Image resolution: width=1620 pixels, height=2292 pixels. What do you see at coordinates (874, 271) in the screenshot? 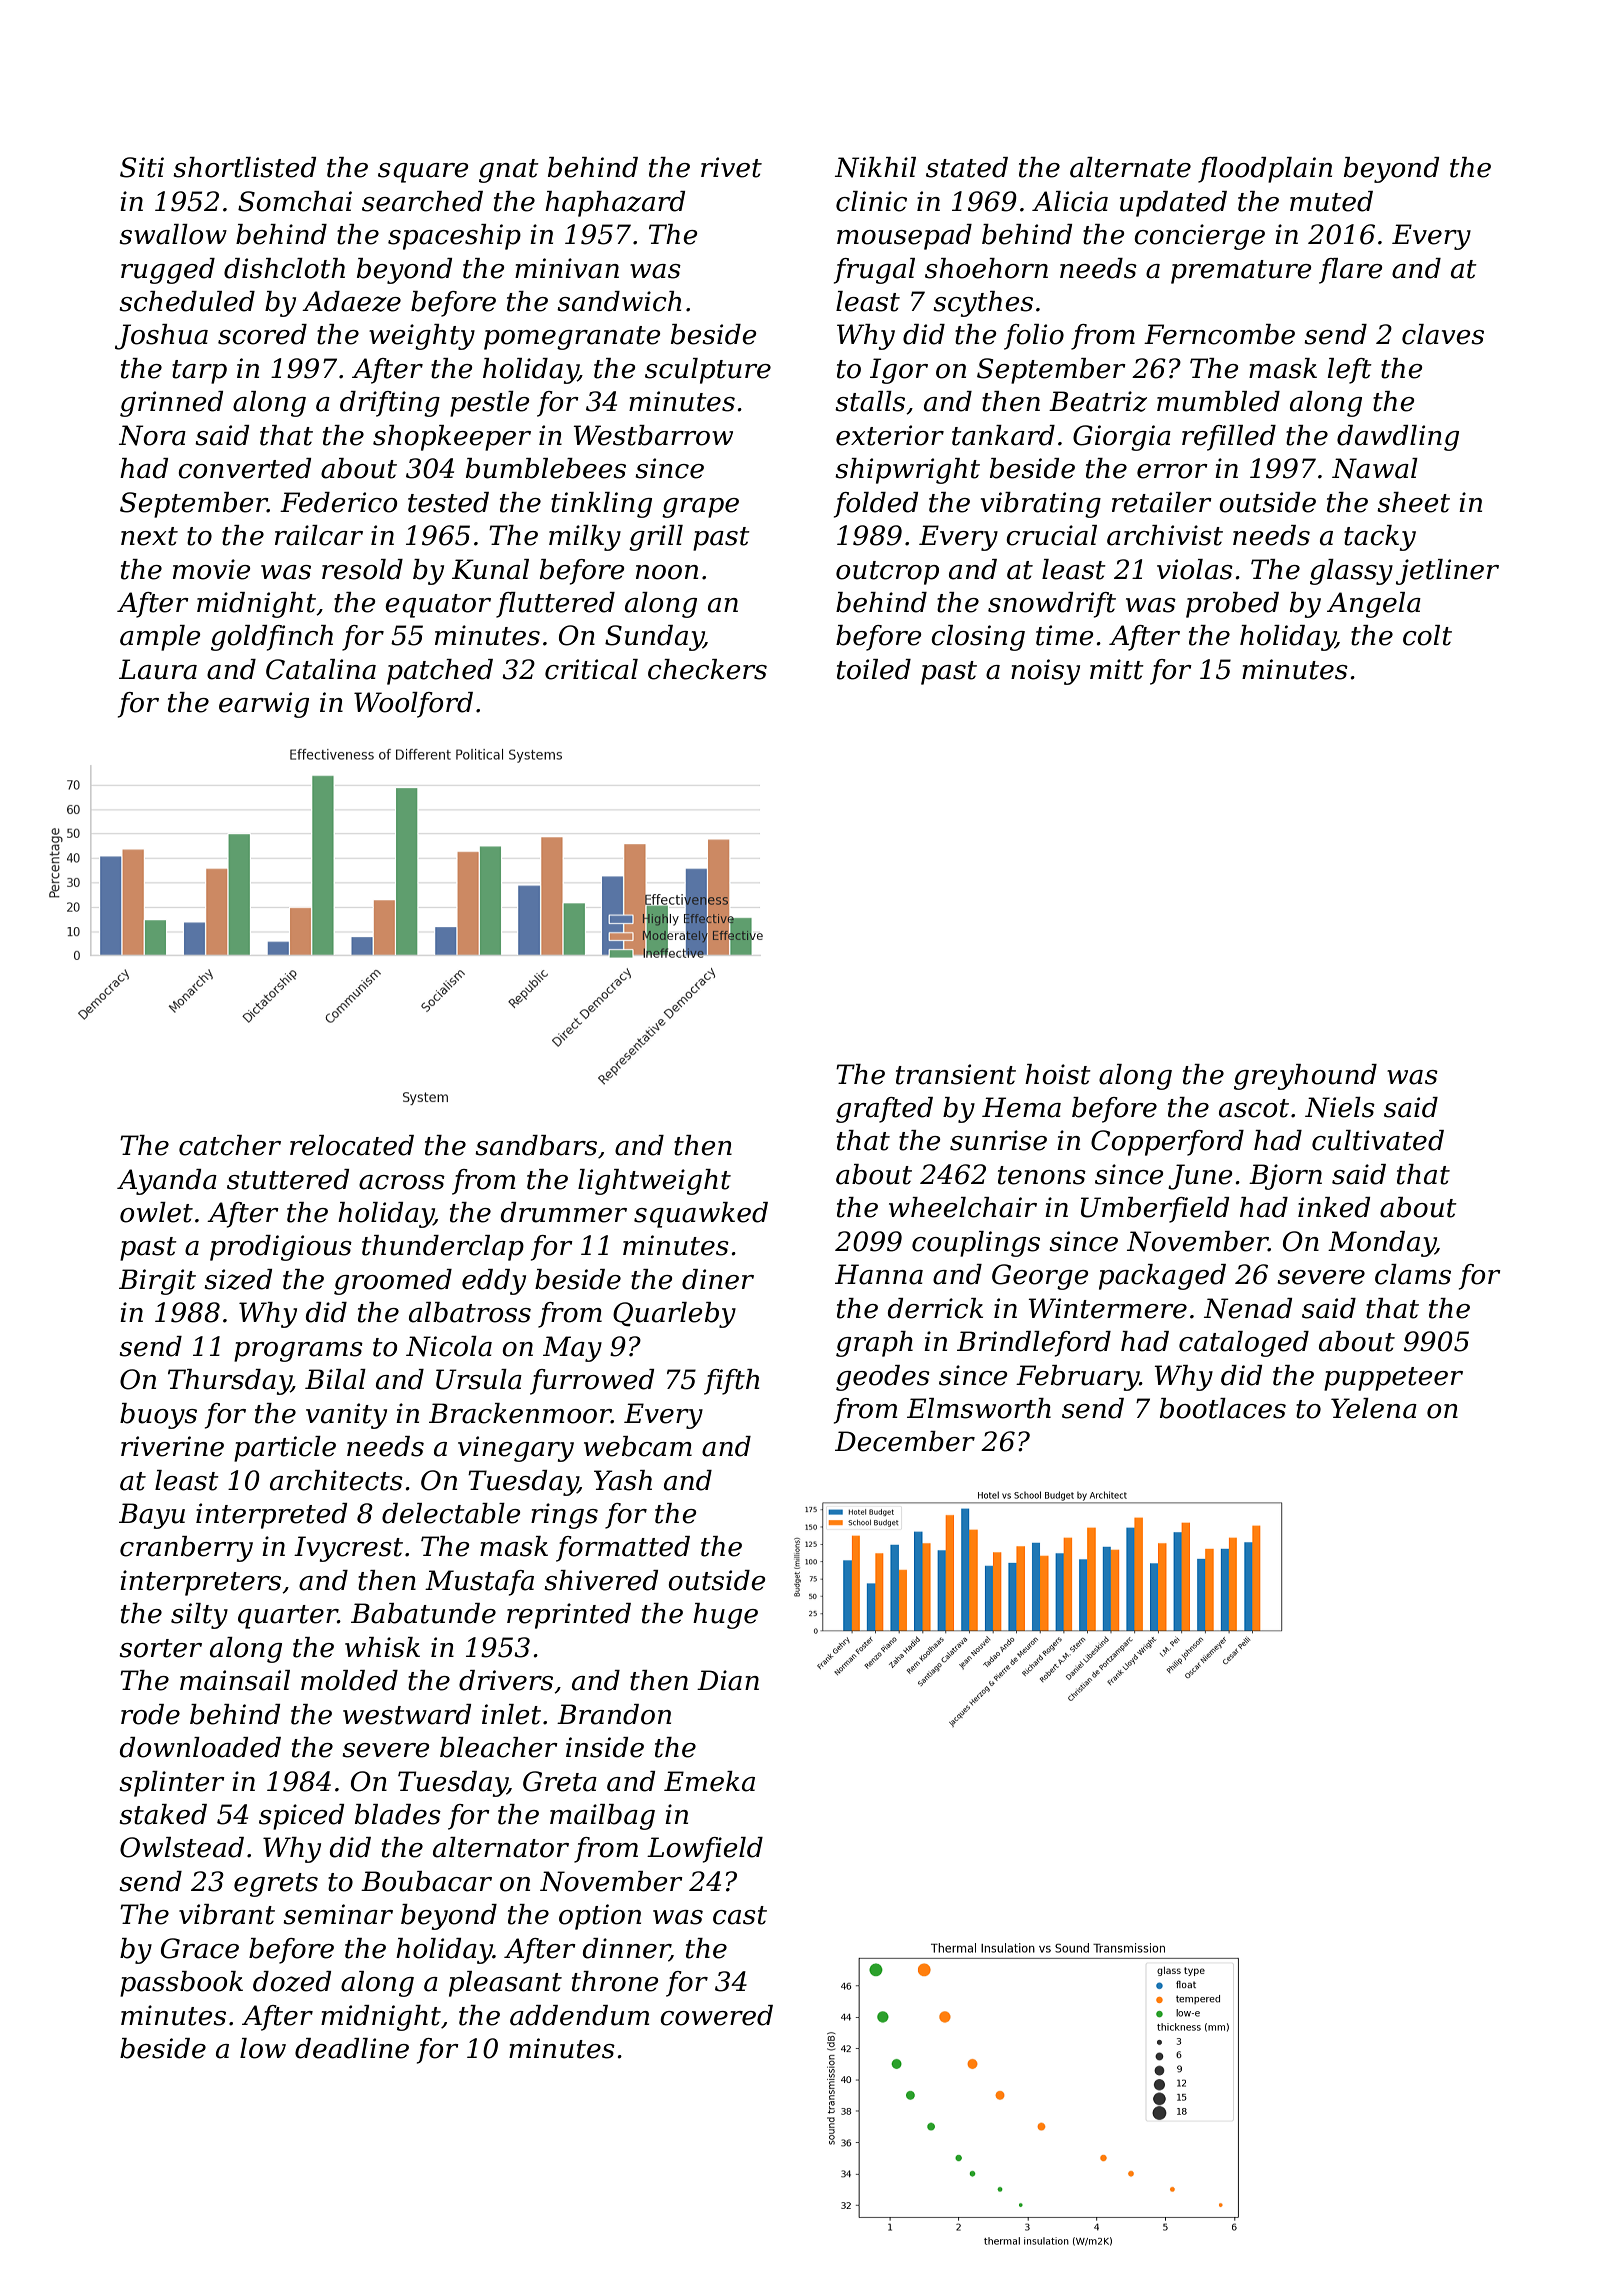
I see `frugal` at bounding box center [874, 271].
